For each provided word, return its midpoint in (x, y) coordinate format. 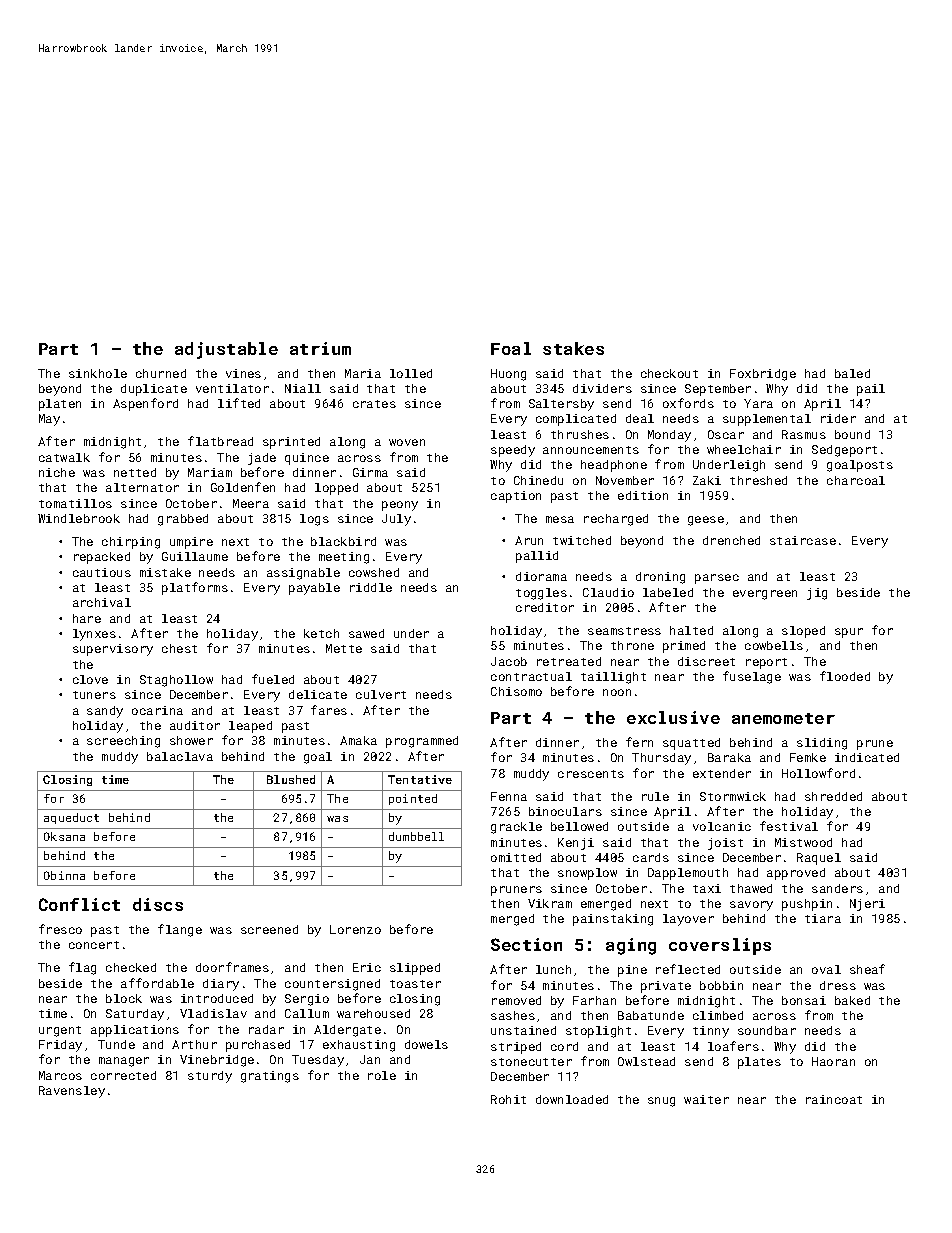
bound (852, 434)
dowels (426, 1044)
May (49, 420)
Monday (669, 436)
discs (158, 904)
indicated (867, 757)
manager (124, 1062)
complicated (576, 420)
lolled (411, 373)
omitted (516, 857)
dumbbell (416, 836)
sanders (837, 888)
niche (57, 472)
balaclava (180, 756)
